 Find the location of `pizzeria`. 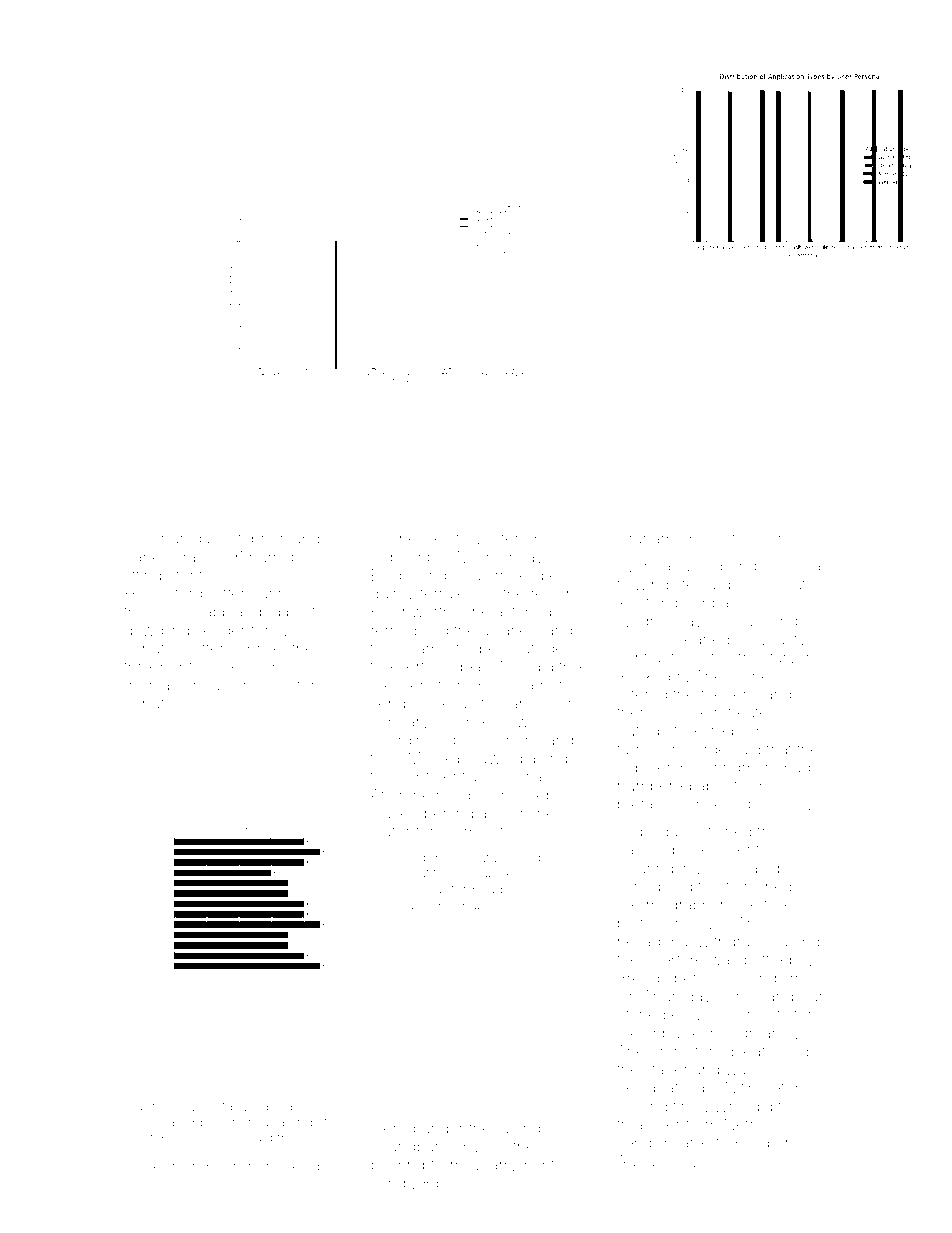

pizzeria is located at coordinates (514, 779).
